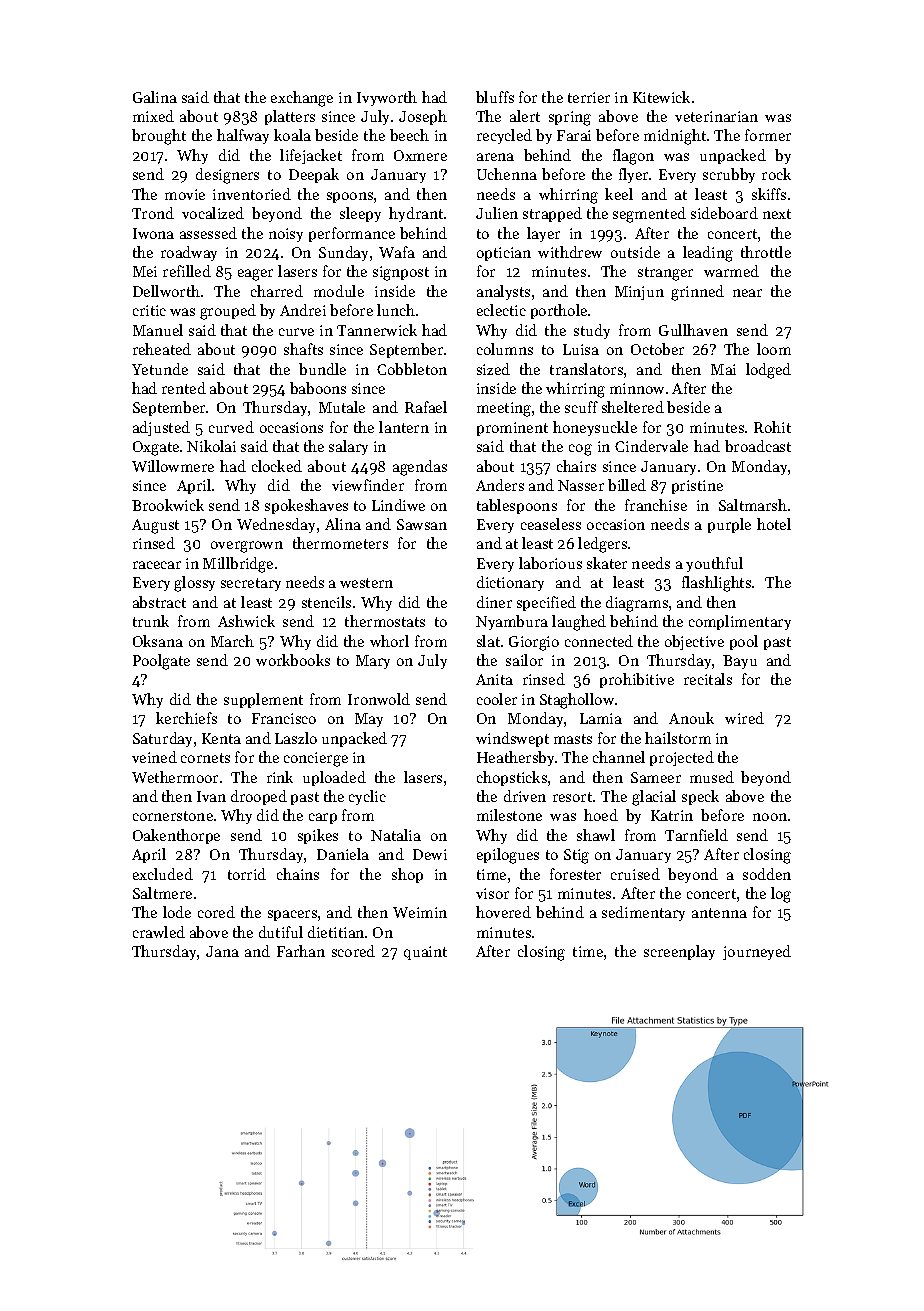 The image size is (924, 1311). Describe the element at coordinates (492, 893) in the screenshot. I see `visor` at that location.
